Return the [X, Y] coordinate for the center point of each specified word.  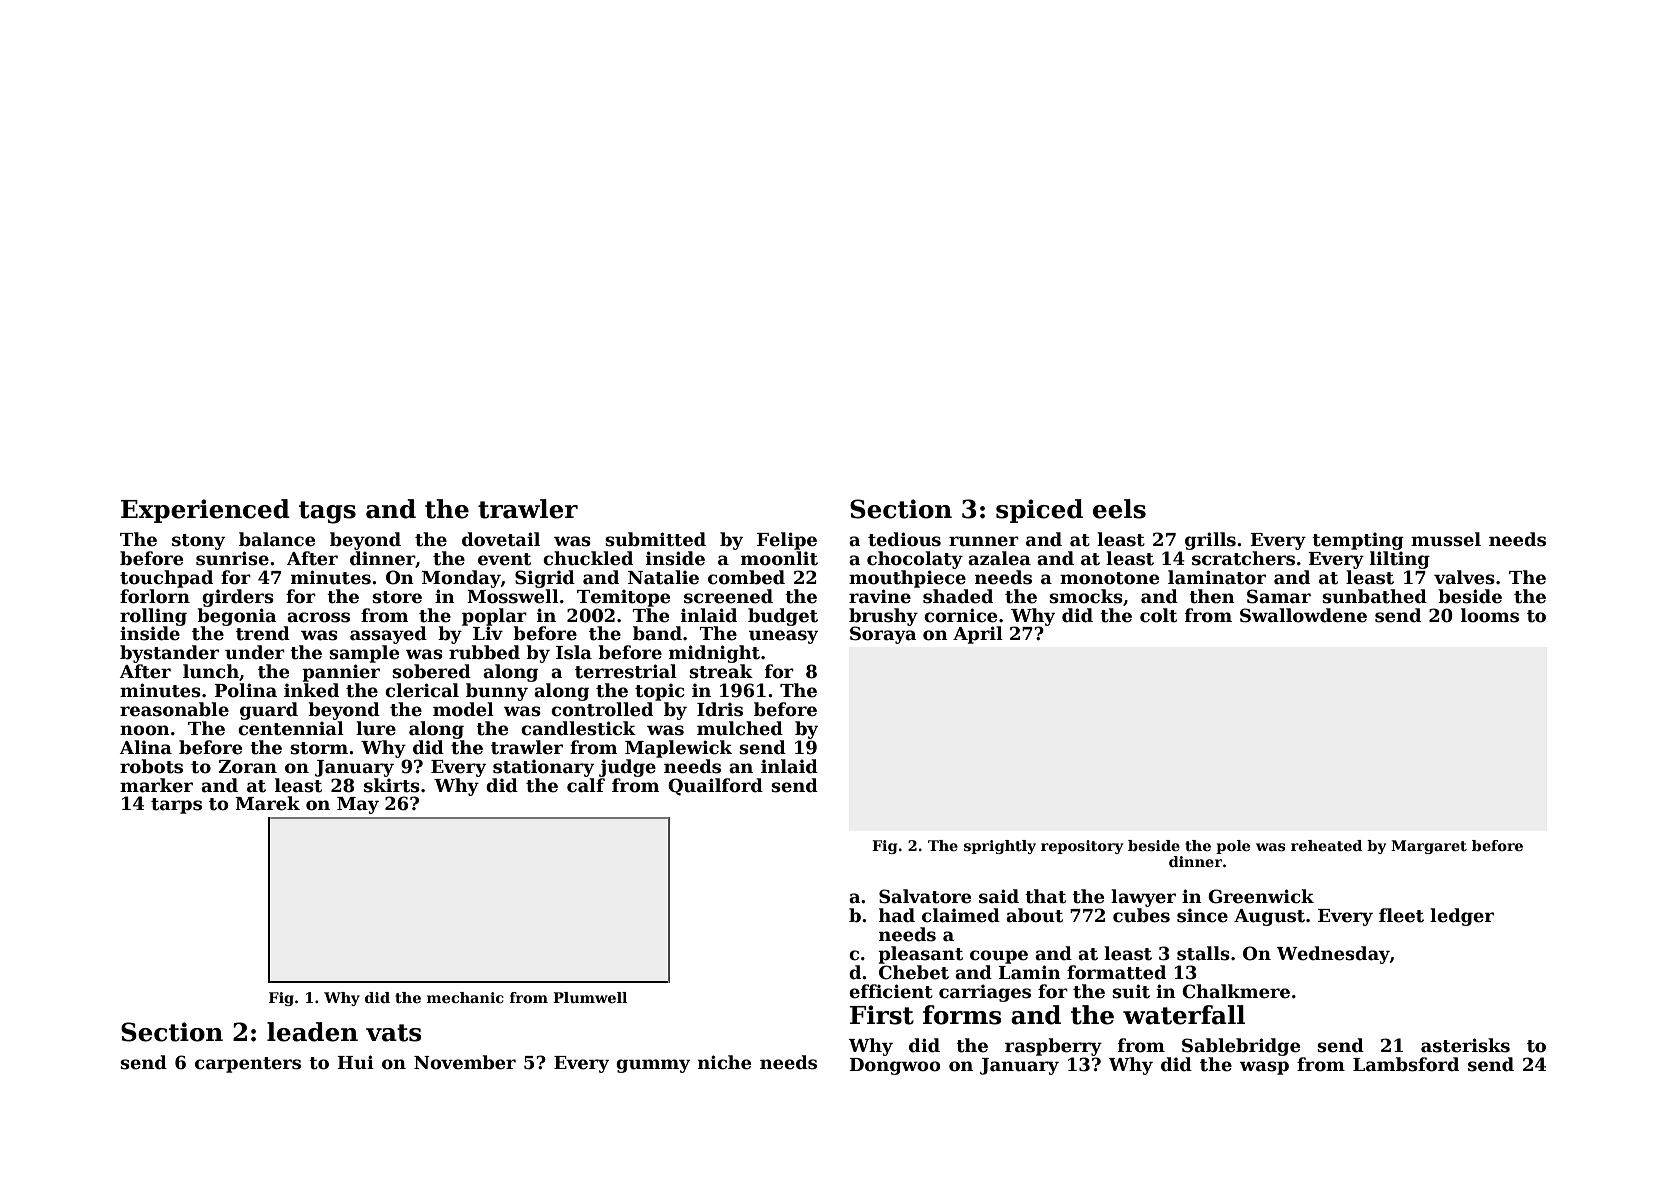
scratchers [1243, 558]
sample [364, 654]
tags [327, 512]
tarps [176, 806]
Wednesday [1333, 955]
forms [962, 1015]
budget [783, 617]
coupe [999, 957]
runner [984, 541]
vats [394, 1033]
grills [1210, 541]
